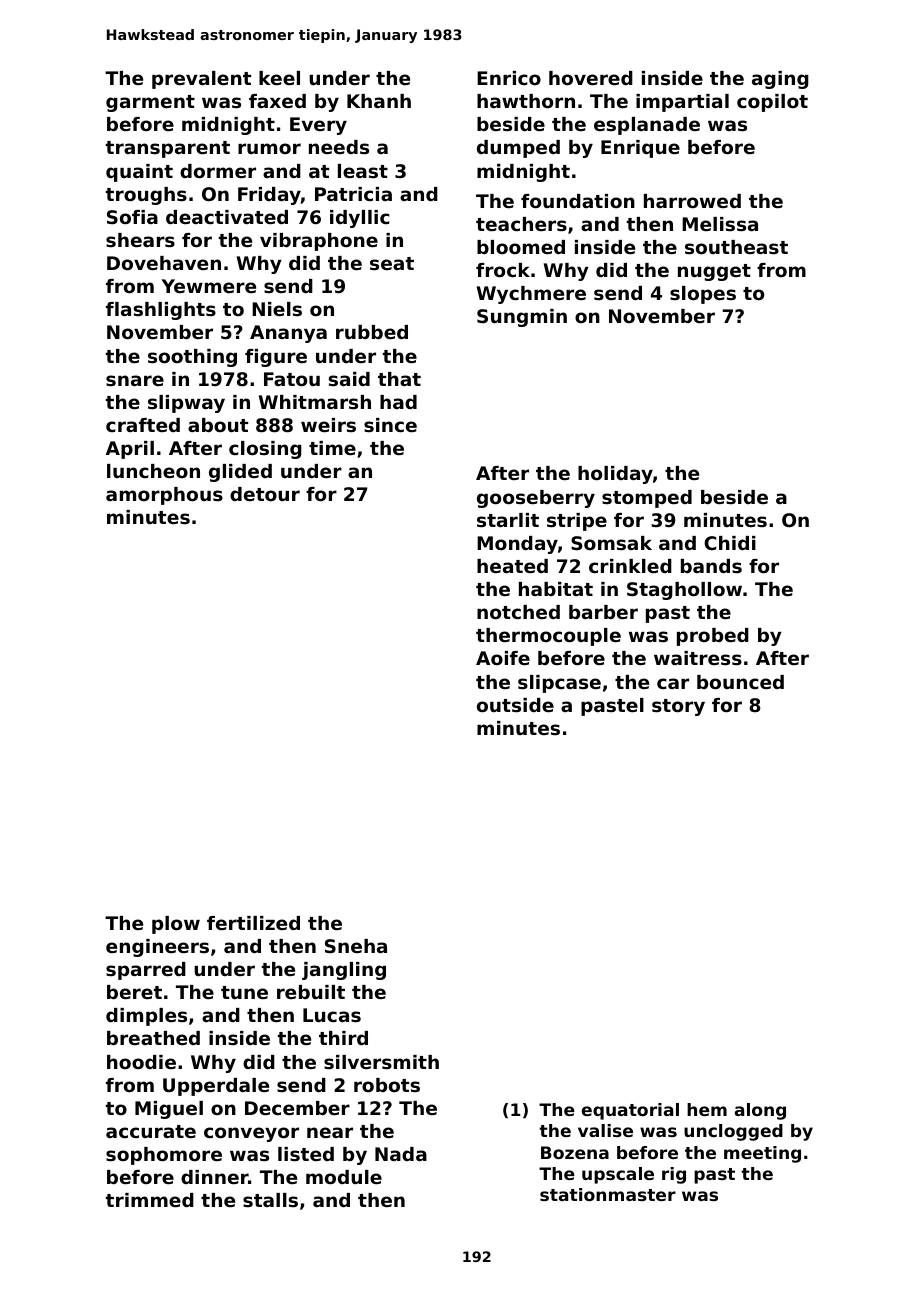 This screenshot has width=924, height=1308. What do you see at coordinates (772, 103) in the screenshot?
I see `copilot` at bounding box center [772, 103].
